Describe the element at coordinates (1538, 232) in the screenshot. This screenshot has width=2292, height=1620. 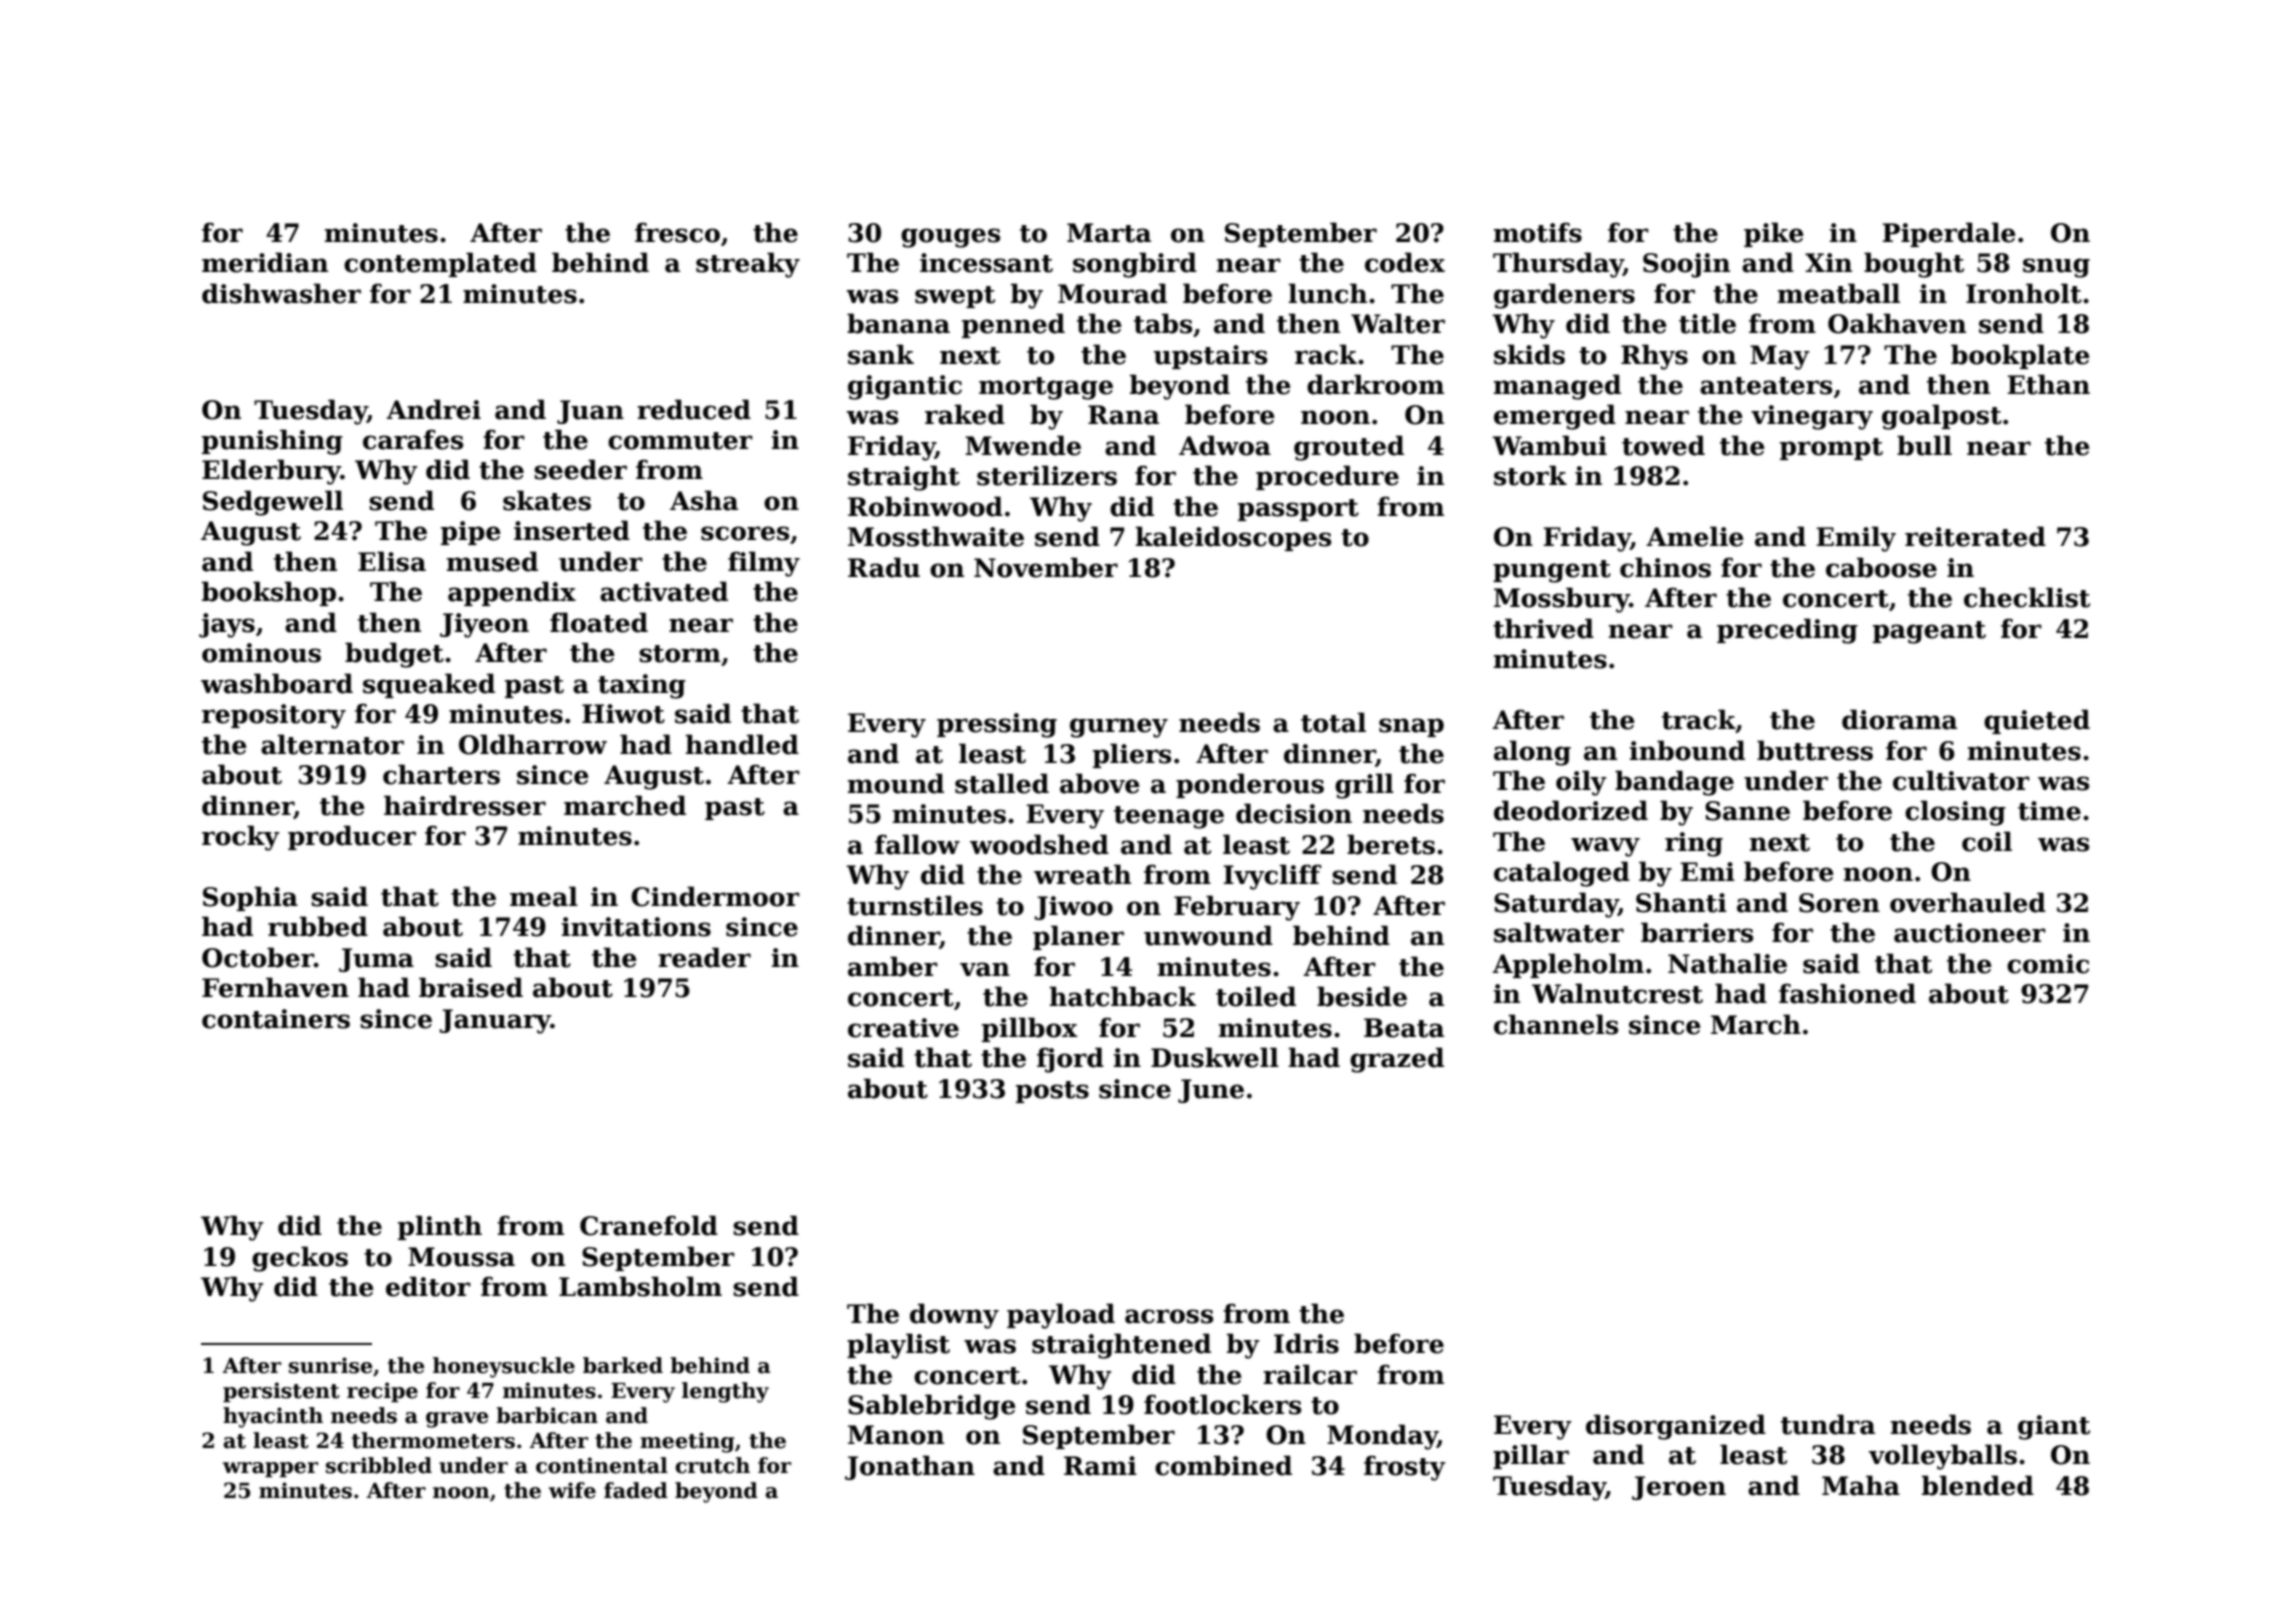
I see `motifs` at that location.
